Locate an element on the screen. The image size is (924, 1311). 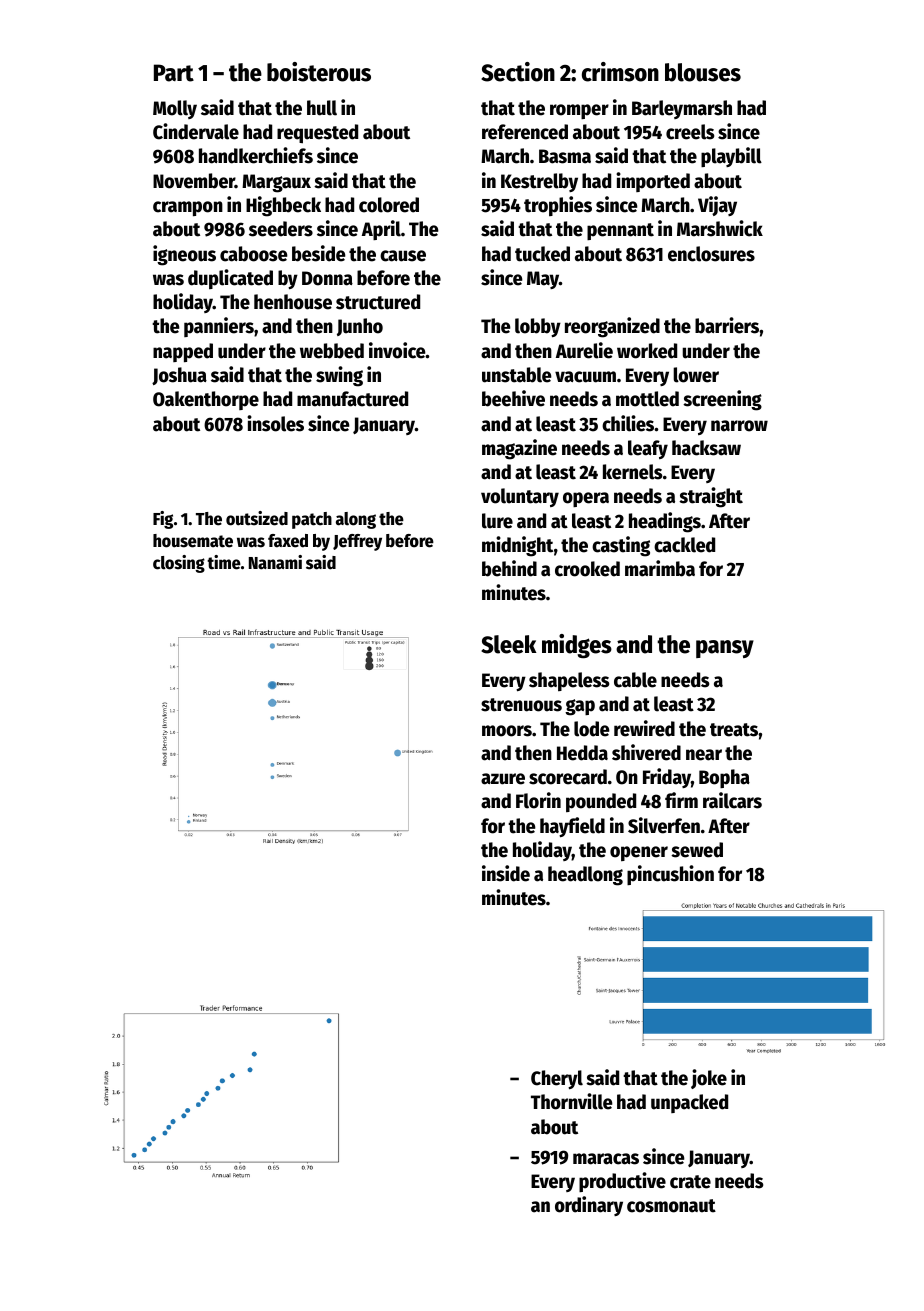
Cheryl is located at coordinates (557, 1080).
